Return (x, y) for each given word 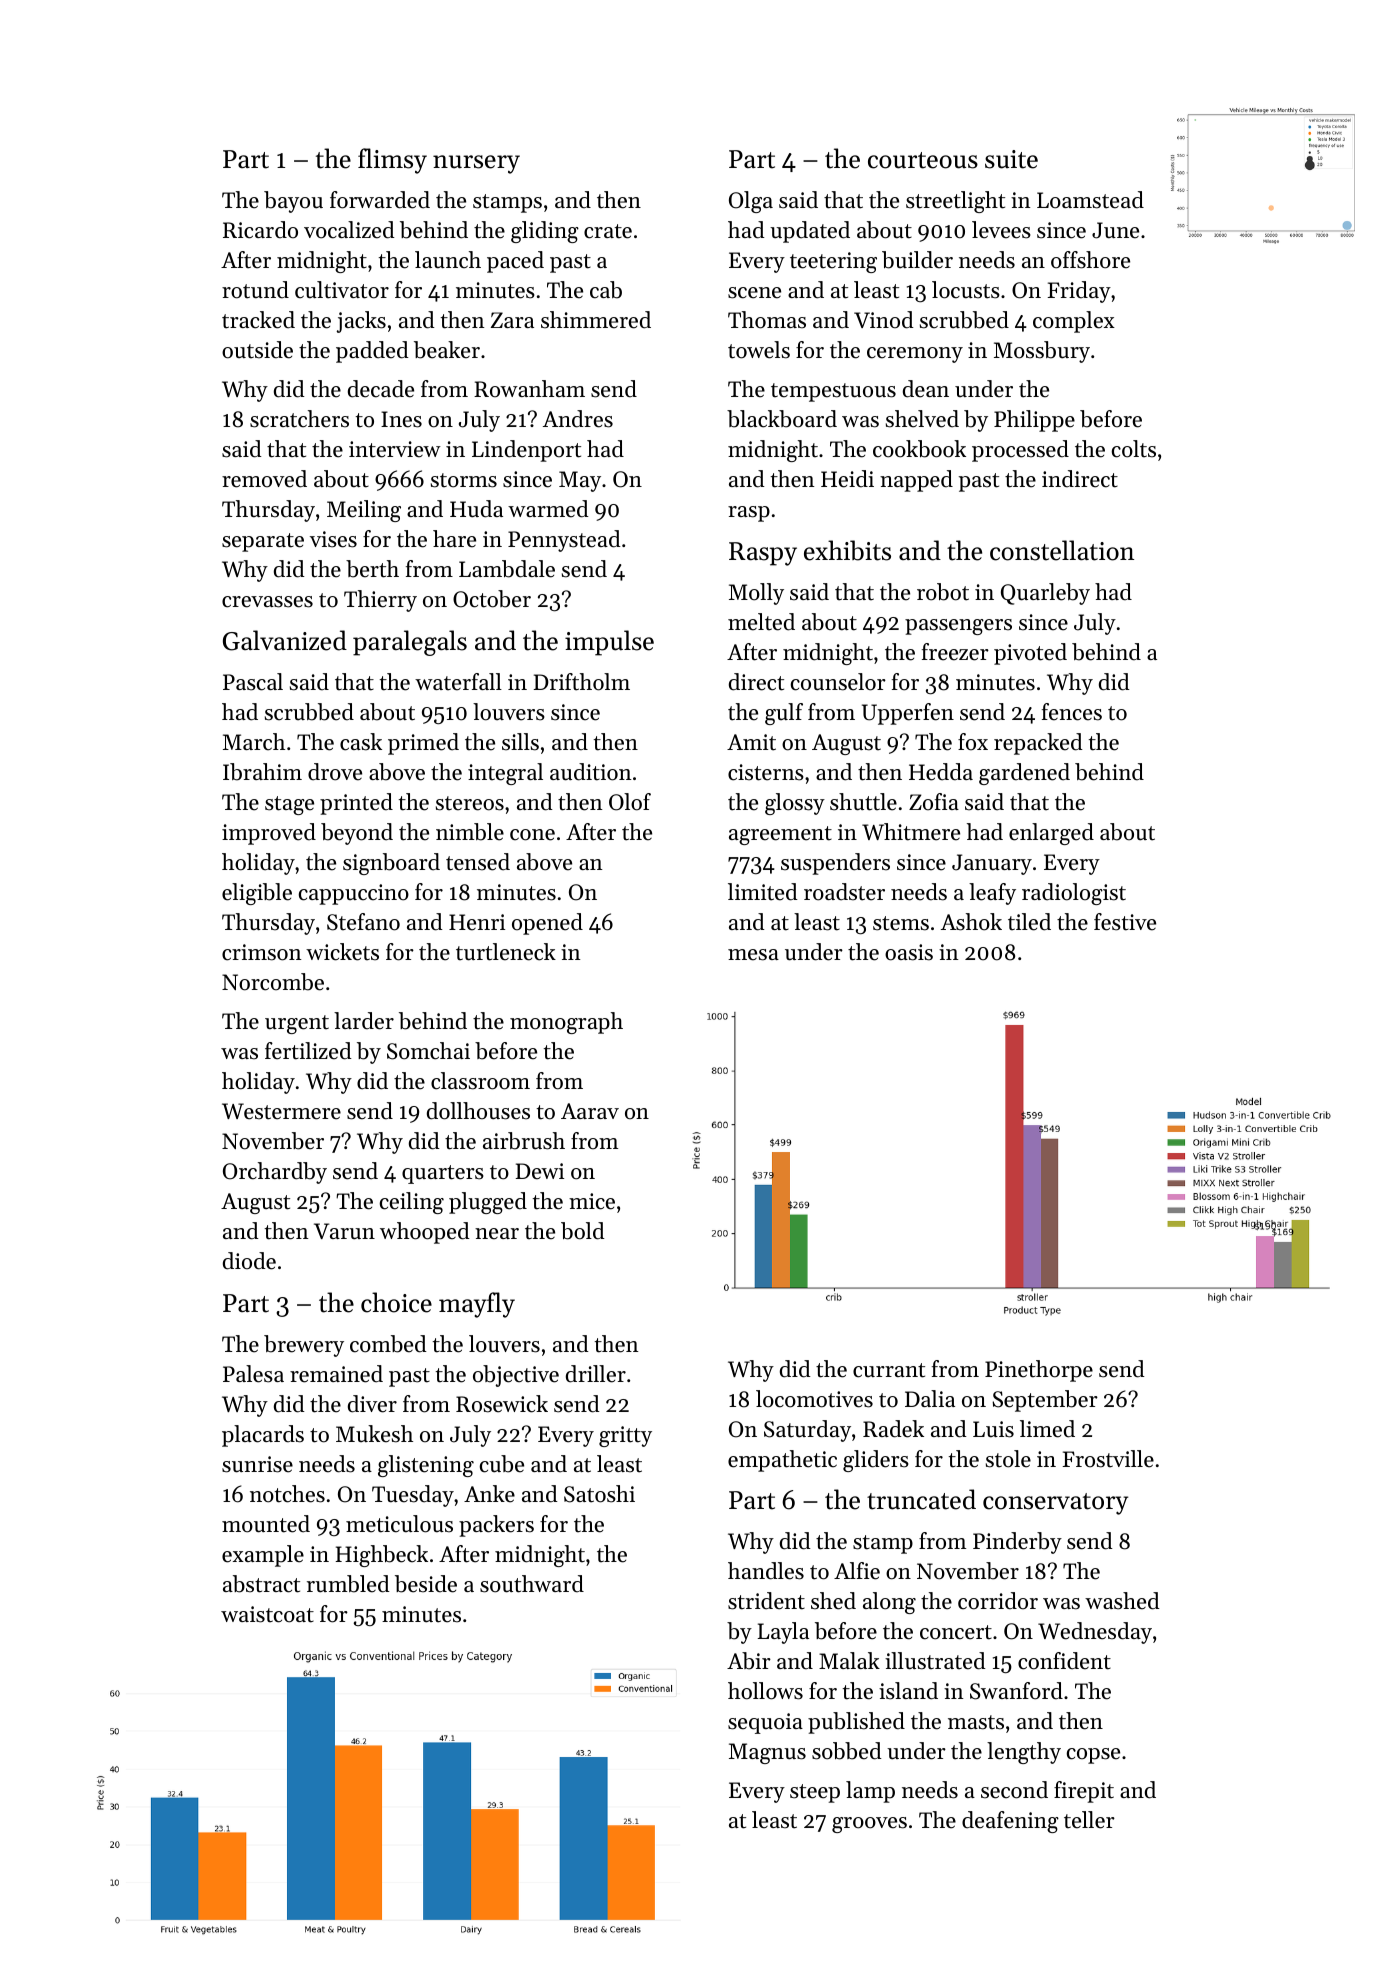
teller (1089, 1820)
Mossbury (1042, 352)
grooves (869, 1825)
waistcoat (267, 1614)
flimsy (392, 161)
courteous (923, 160)
